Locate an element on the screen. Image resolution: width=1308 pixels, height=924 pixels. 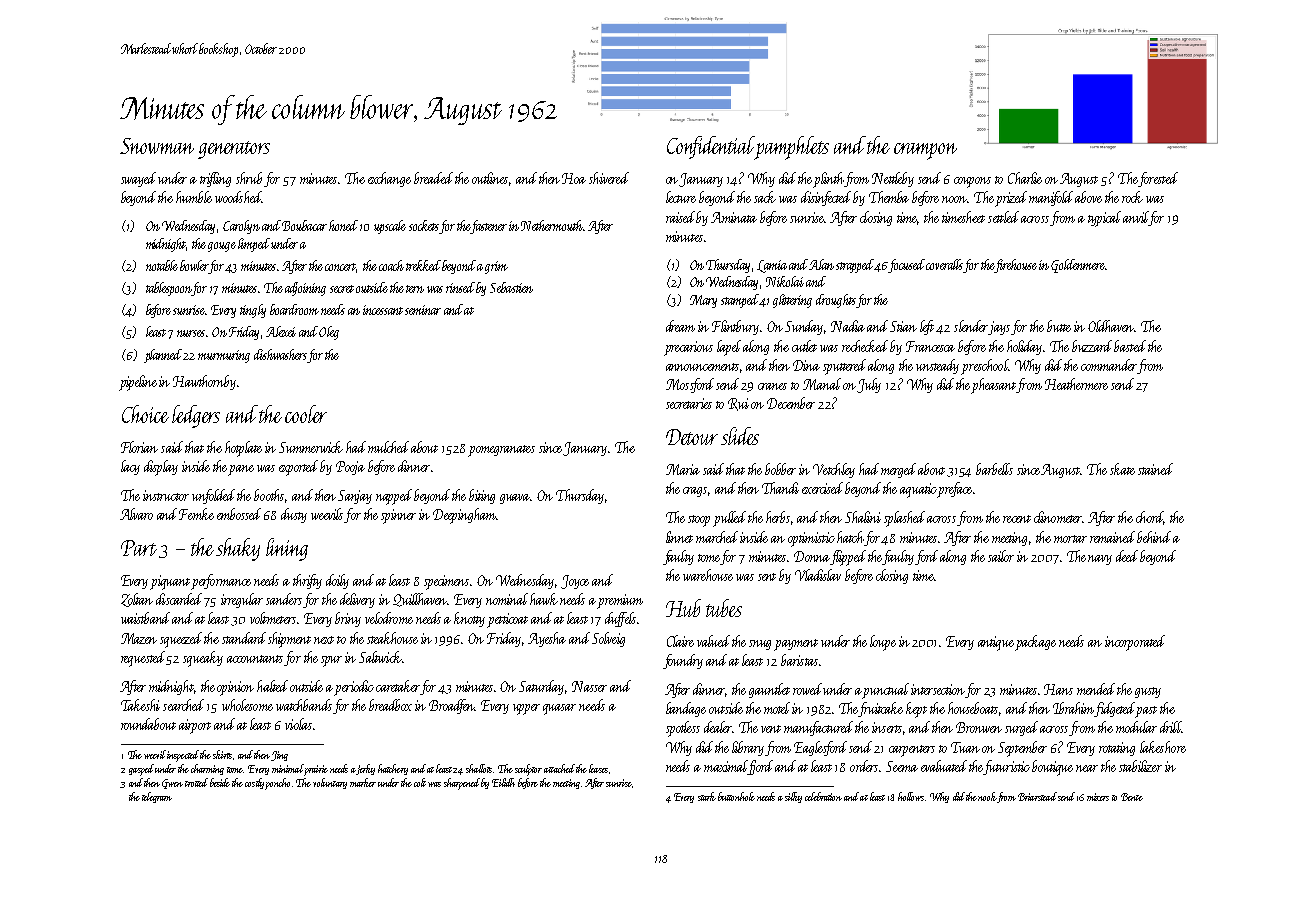
trotted is located at coordinates (196, 782).
